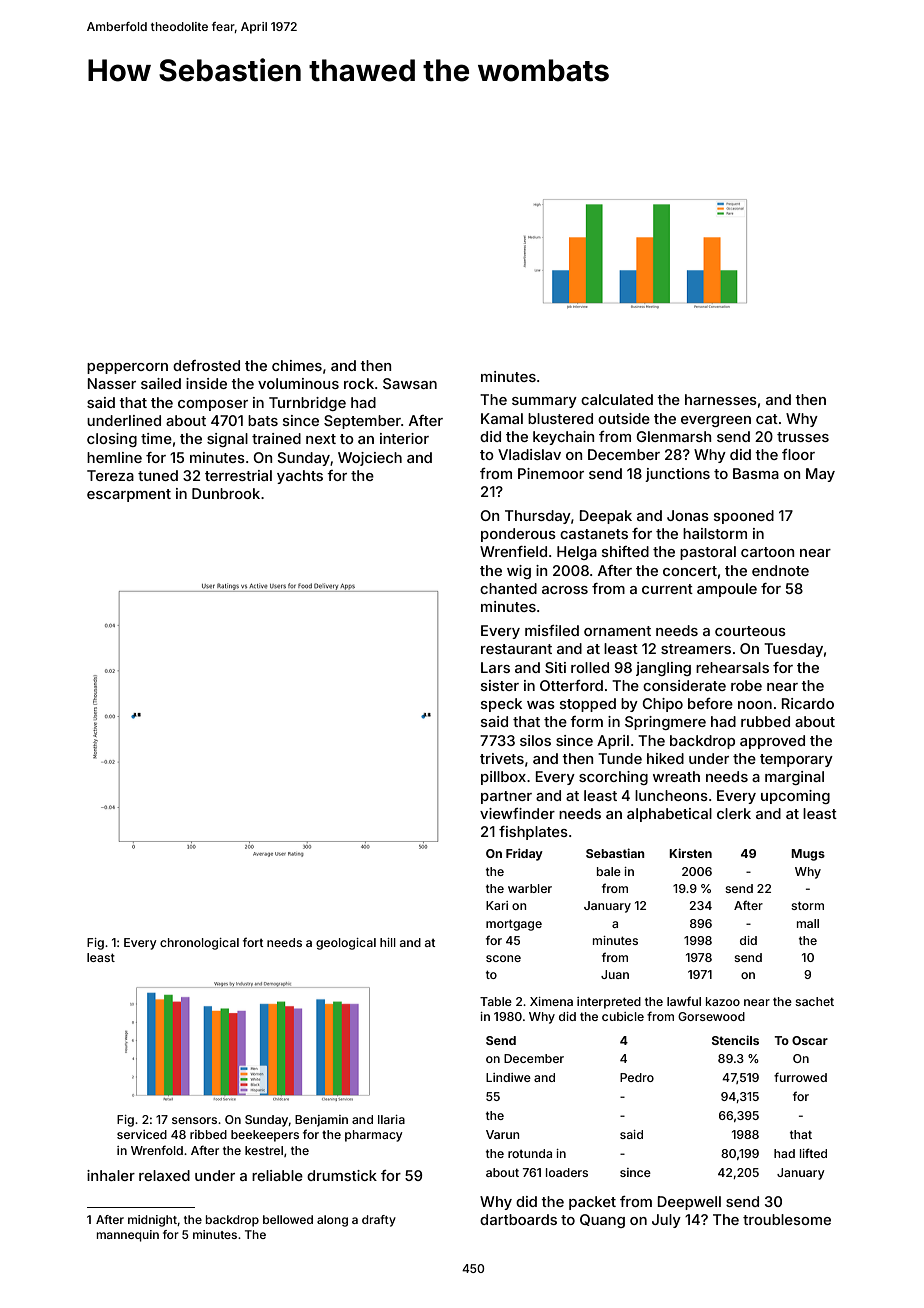  Describe the element at coordinates (410, 383) in the image. I see `Sawsan` at that location.
